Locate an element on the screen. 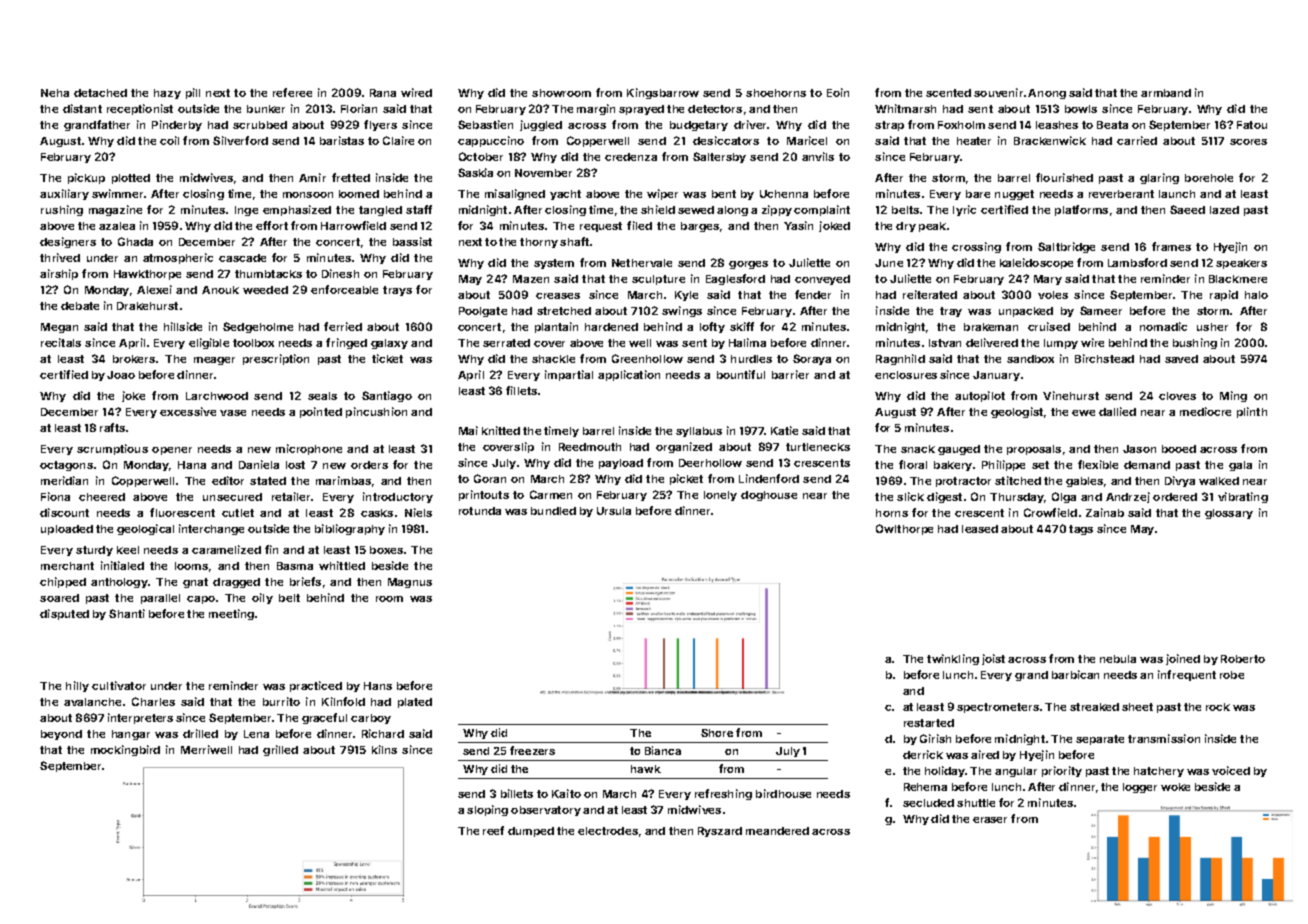  booed is located at coordinates (1179, 449).
